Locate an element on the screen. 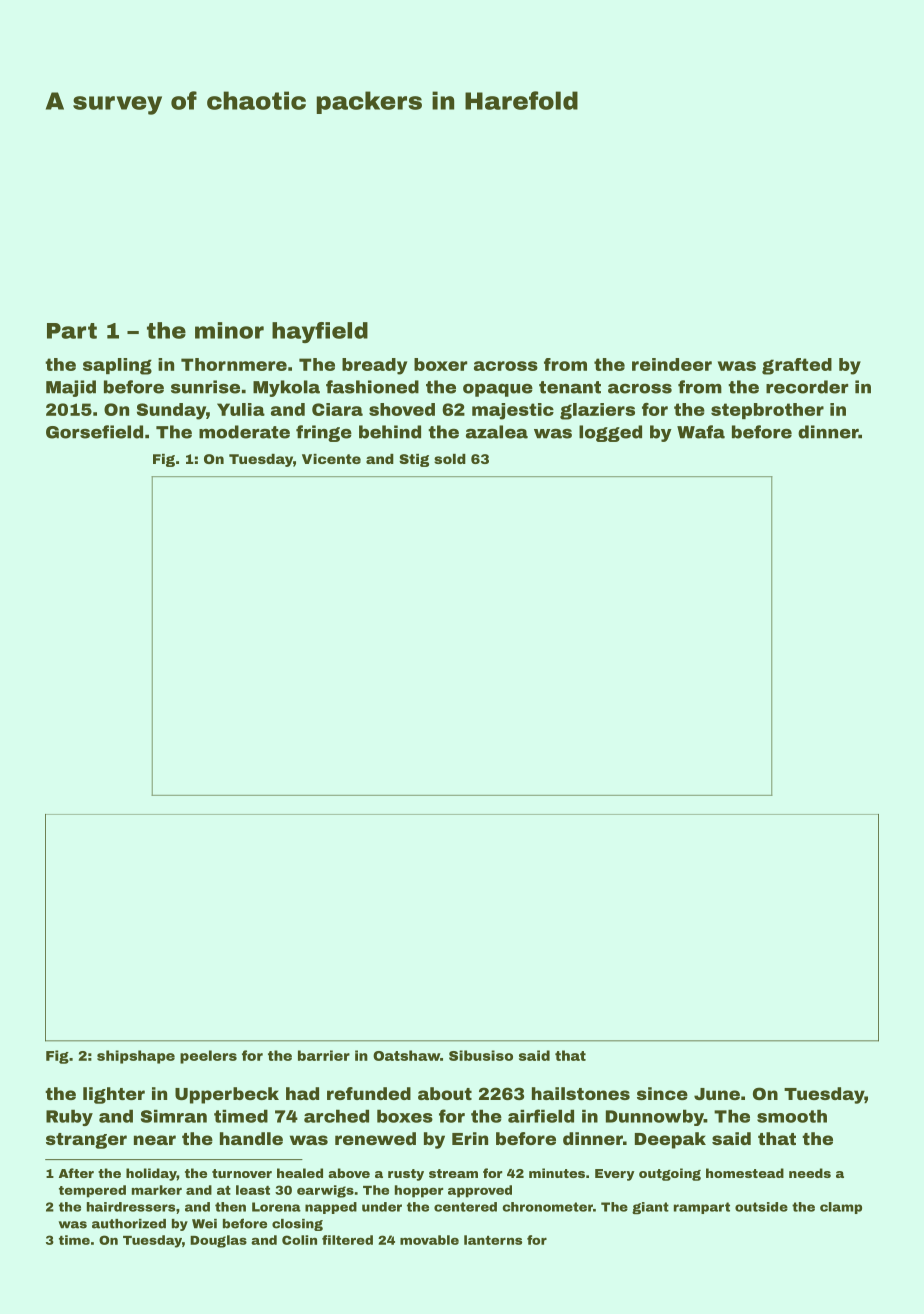 The width and height of the screenshot is (924, 1314). giant is located at coordinates (650, 1208).
